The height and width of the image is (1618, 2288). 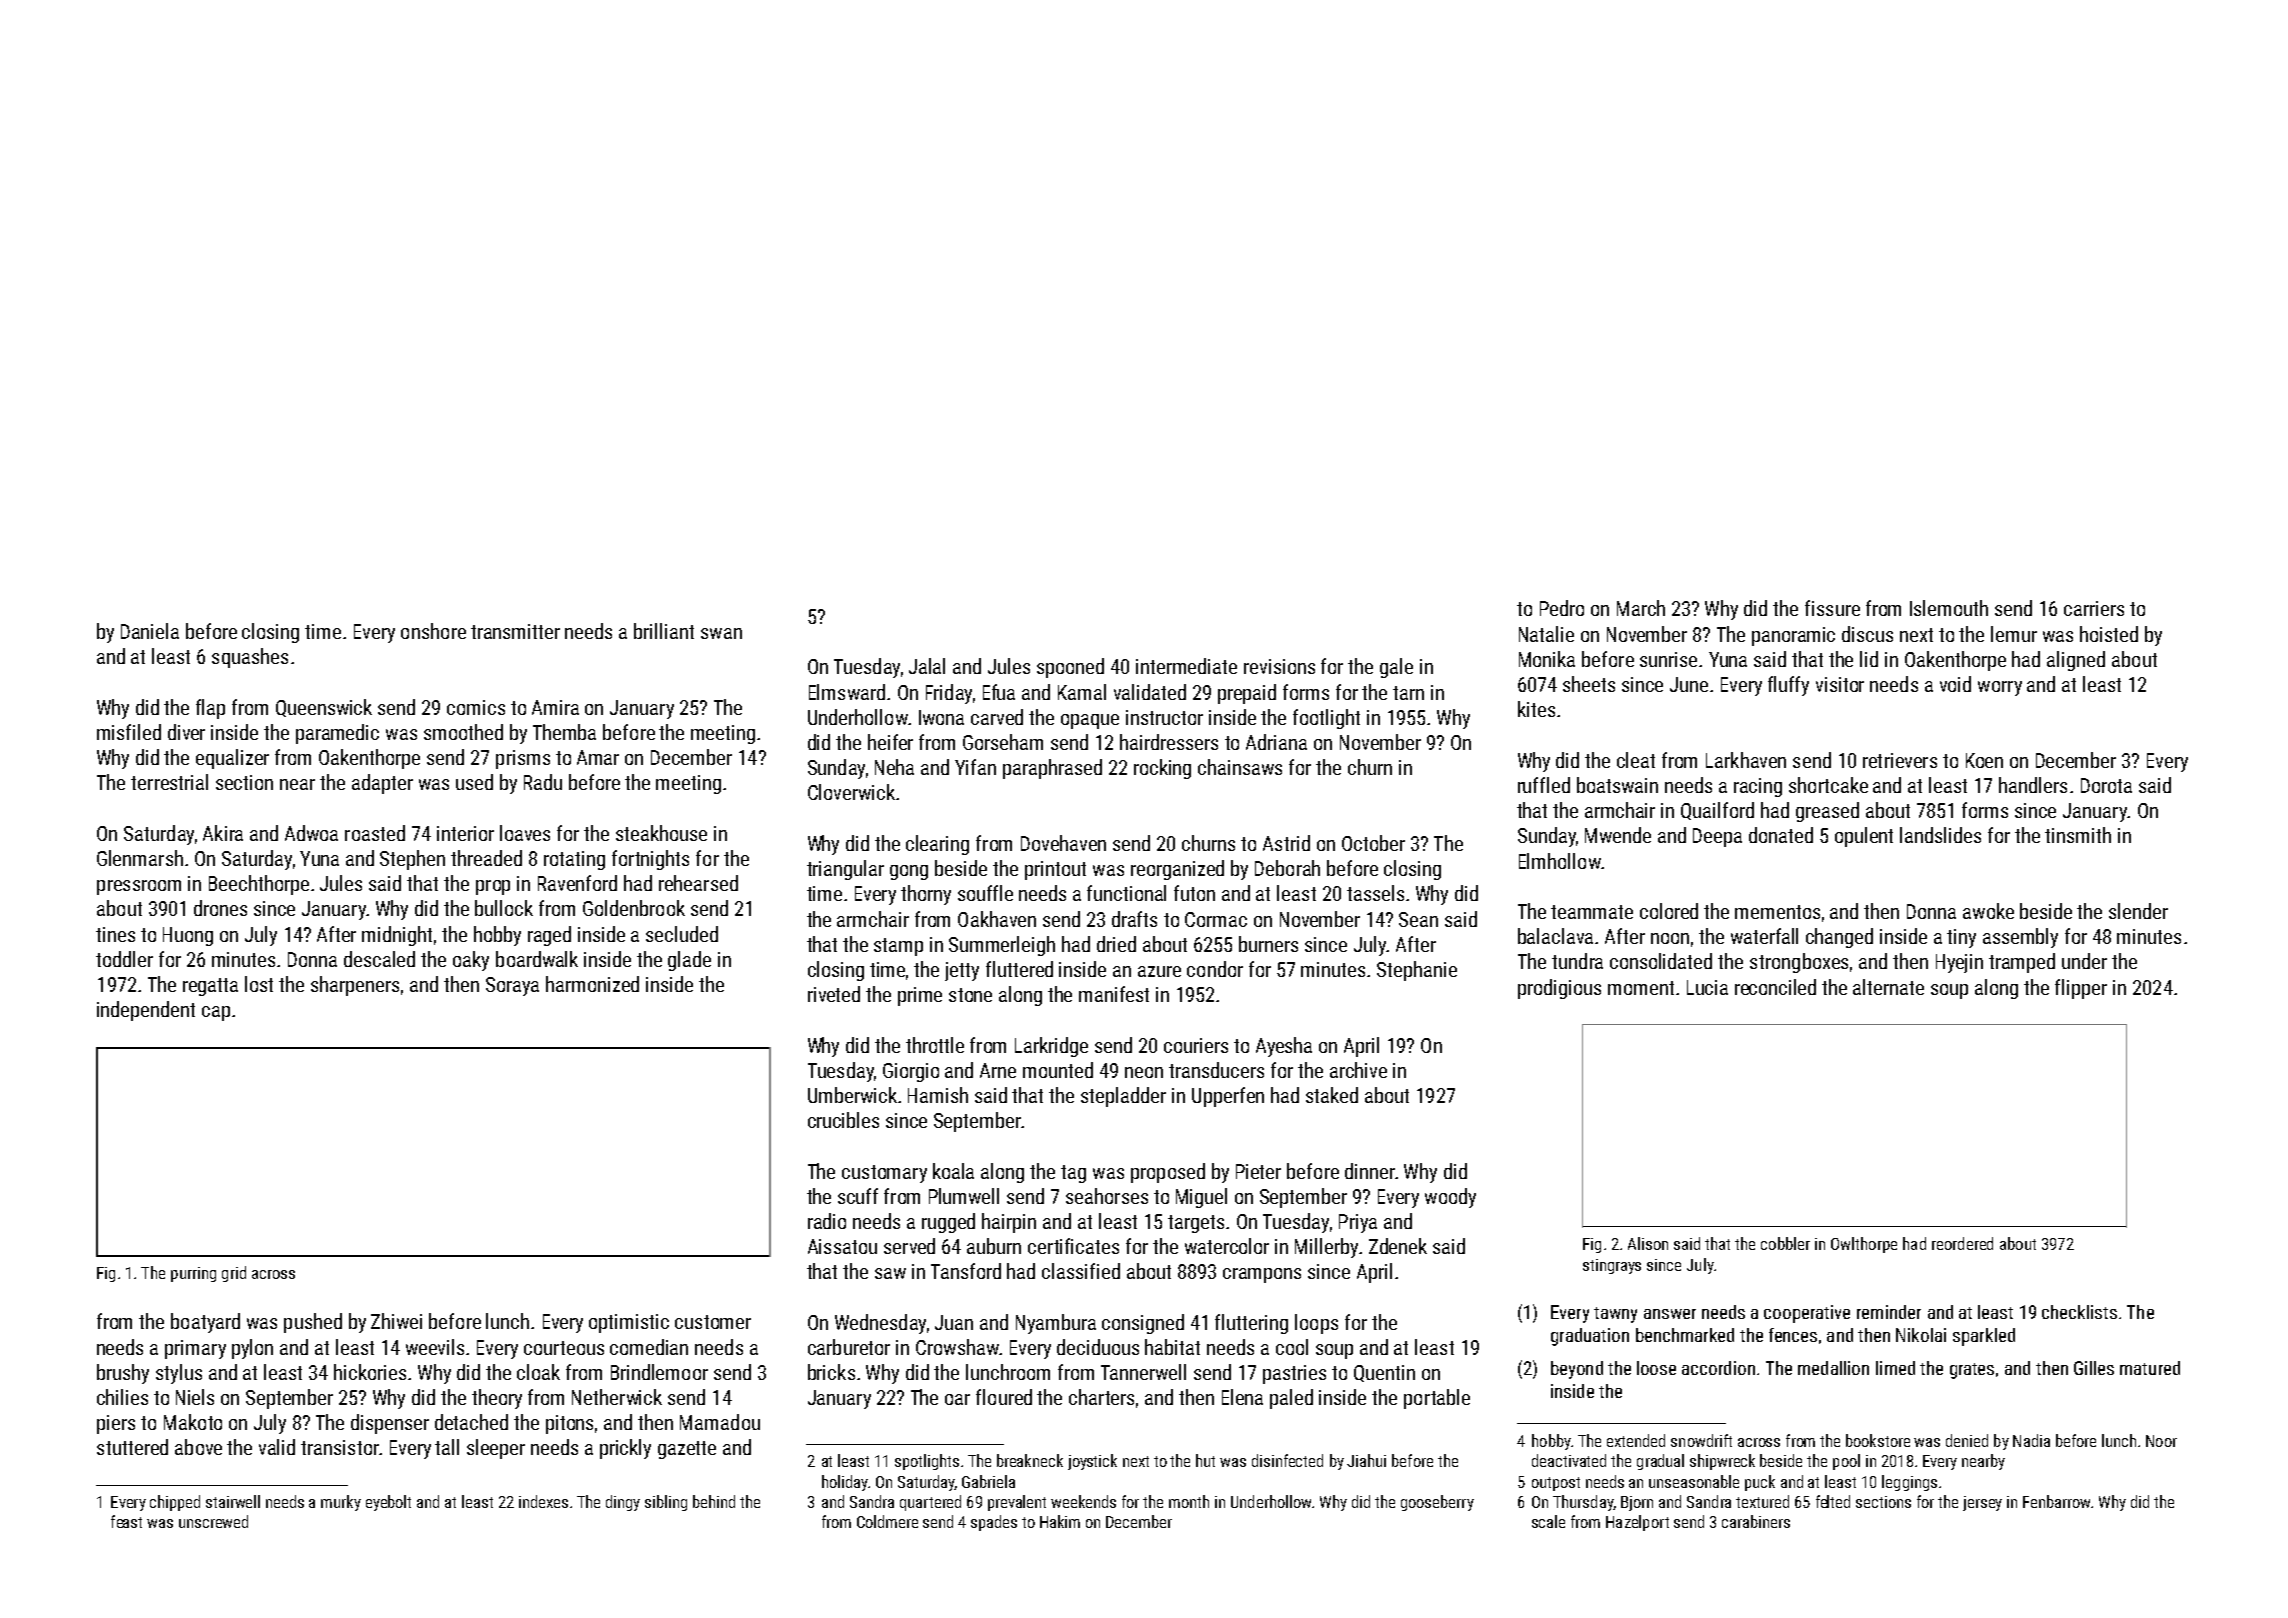 What do you see at coordinates (213, 1521) in the image?
I see `unscrewed` at bounding box center [213, 1521].
